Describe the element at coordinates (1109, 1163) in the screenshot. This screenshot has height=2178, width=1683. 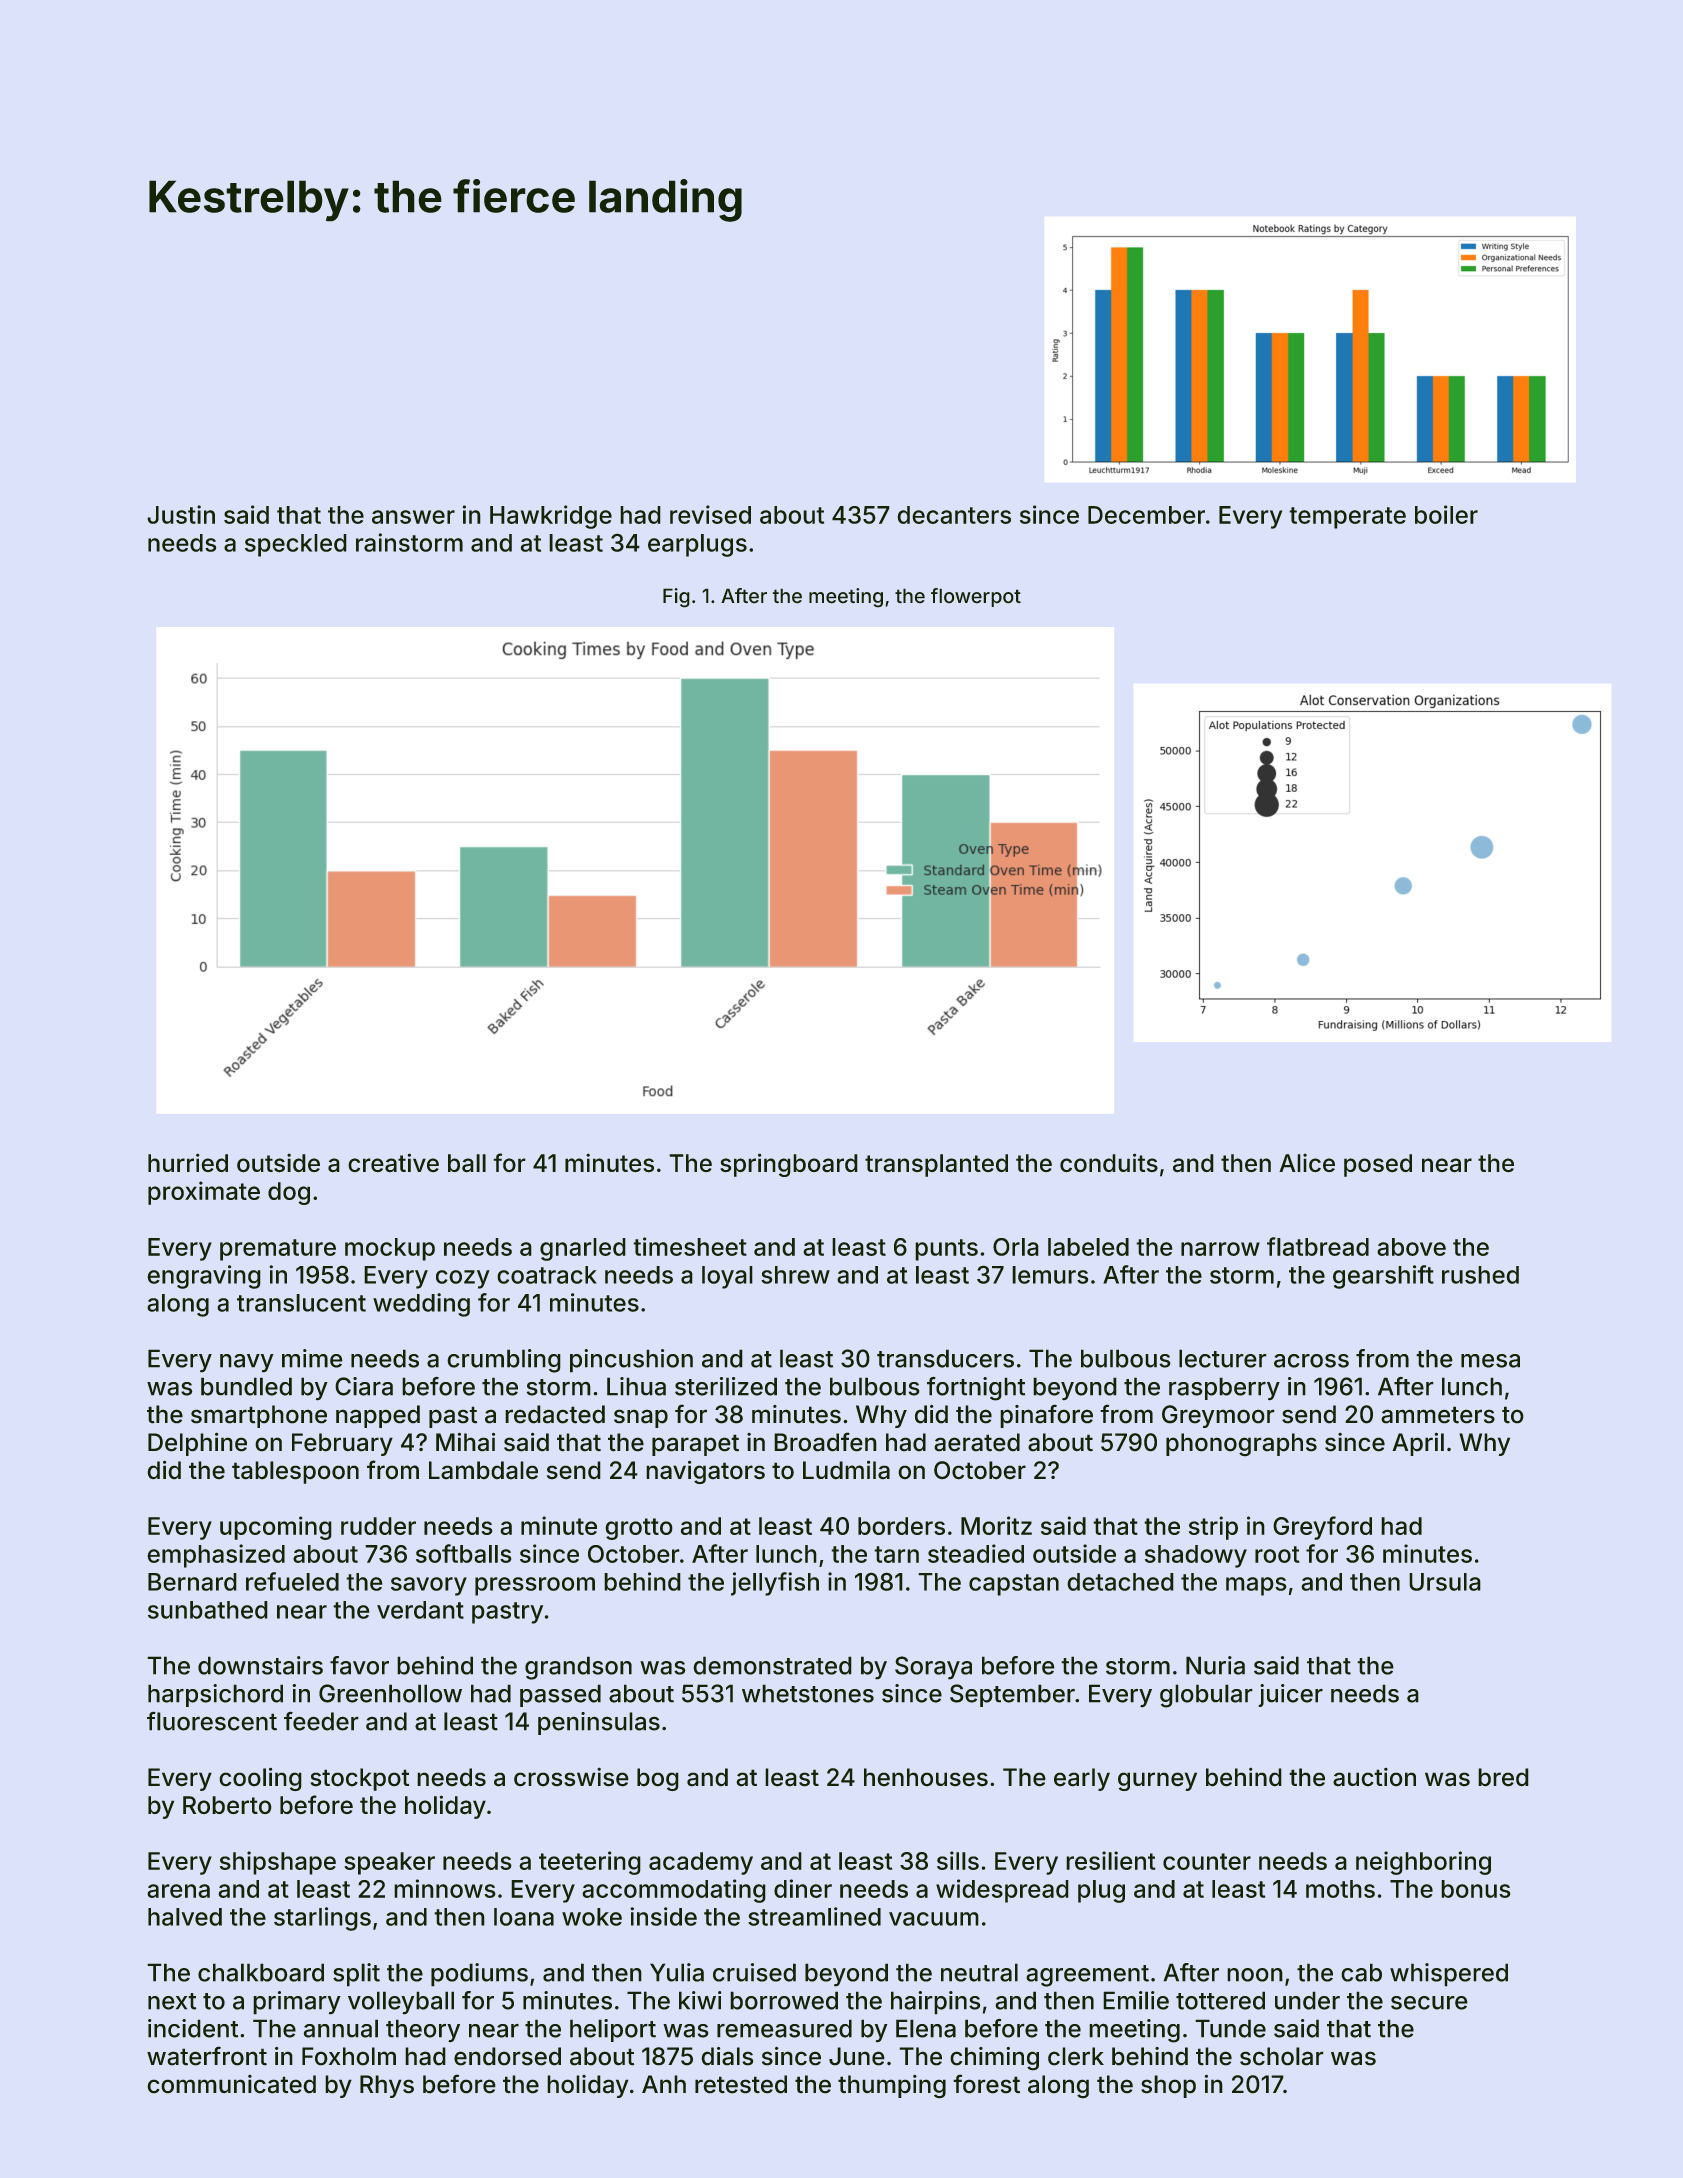
I see `conduits` at that location.
